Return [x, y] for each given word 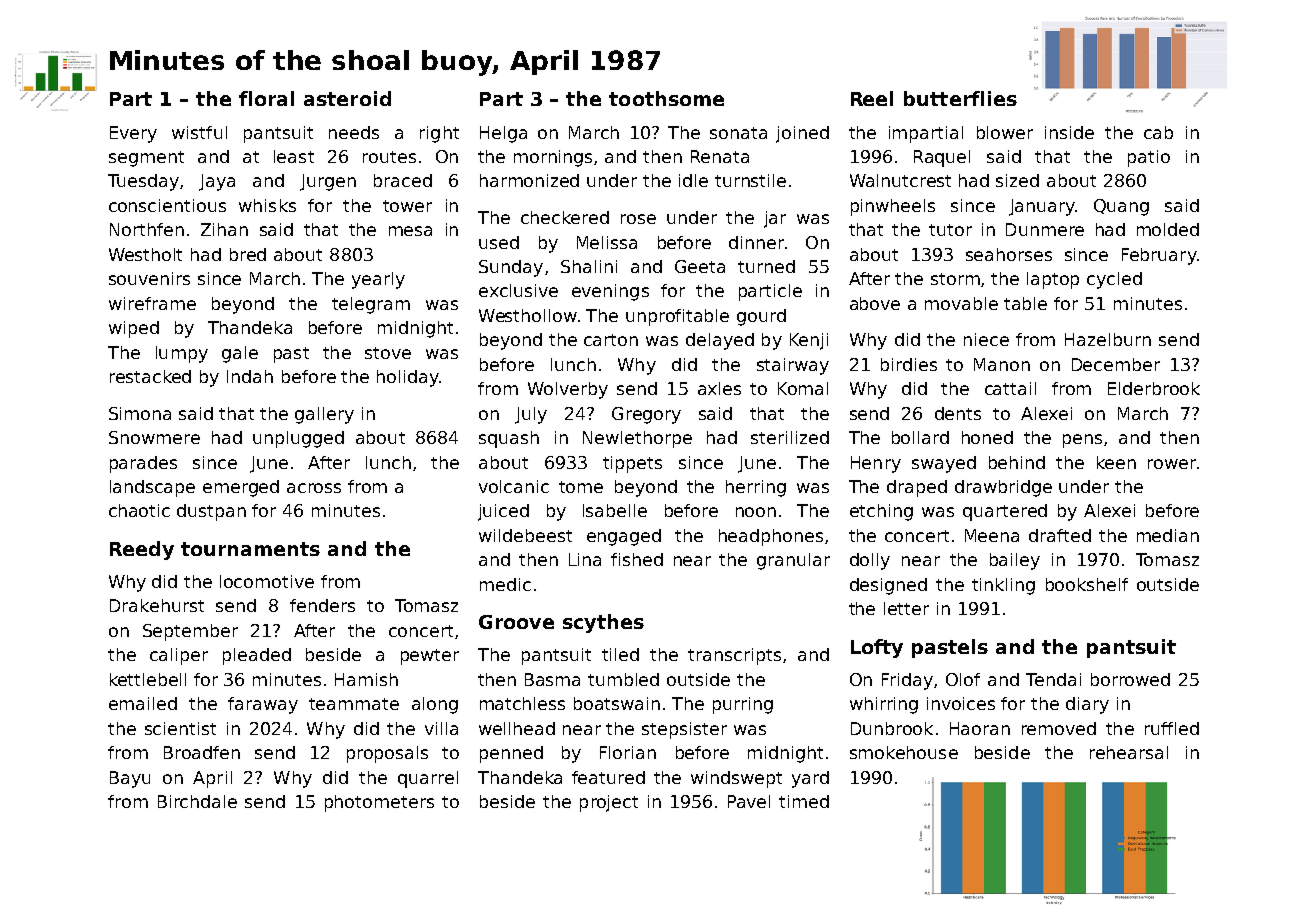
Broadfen [202, 752]
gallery [324, 415]
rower [1172, 464]
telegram [371, 305]
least [294, 156]
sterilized [790, 437]
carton [611, 340]
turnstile [750, 180]
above [875, 303]
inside [1069, 132]
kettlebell [148, 679]
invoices [961, 703]
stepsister [684, 730]
